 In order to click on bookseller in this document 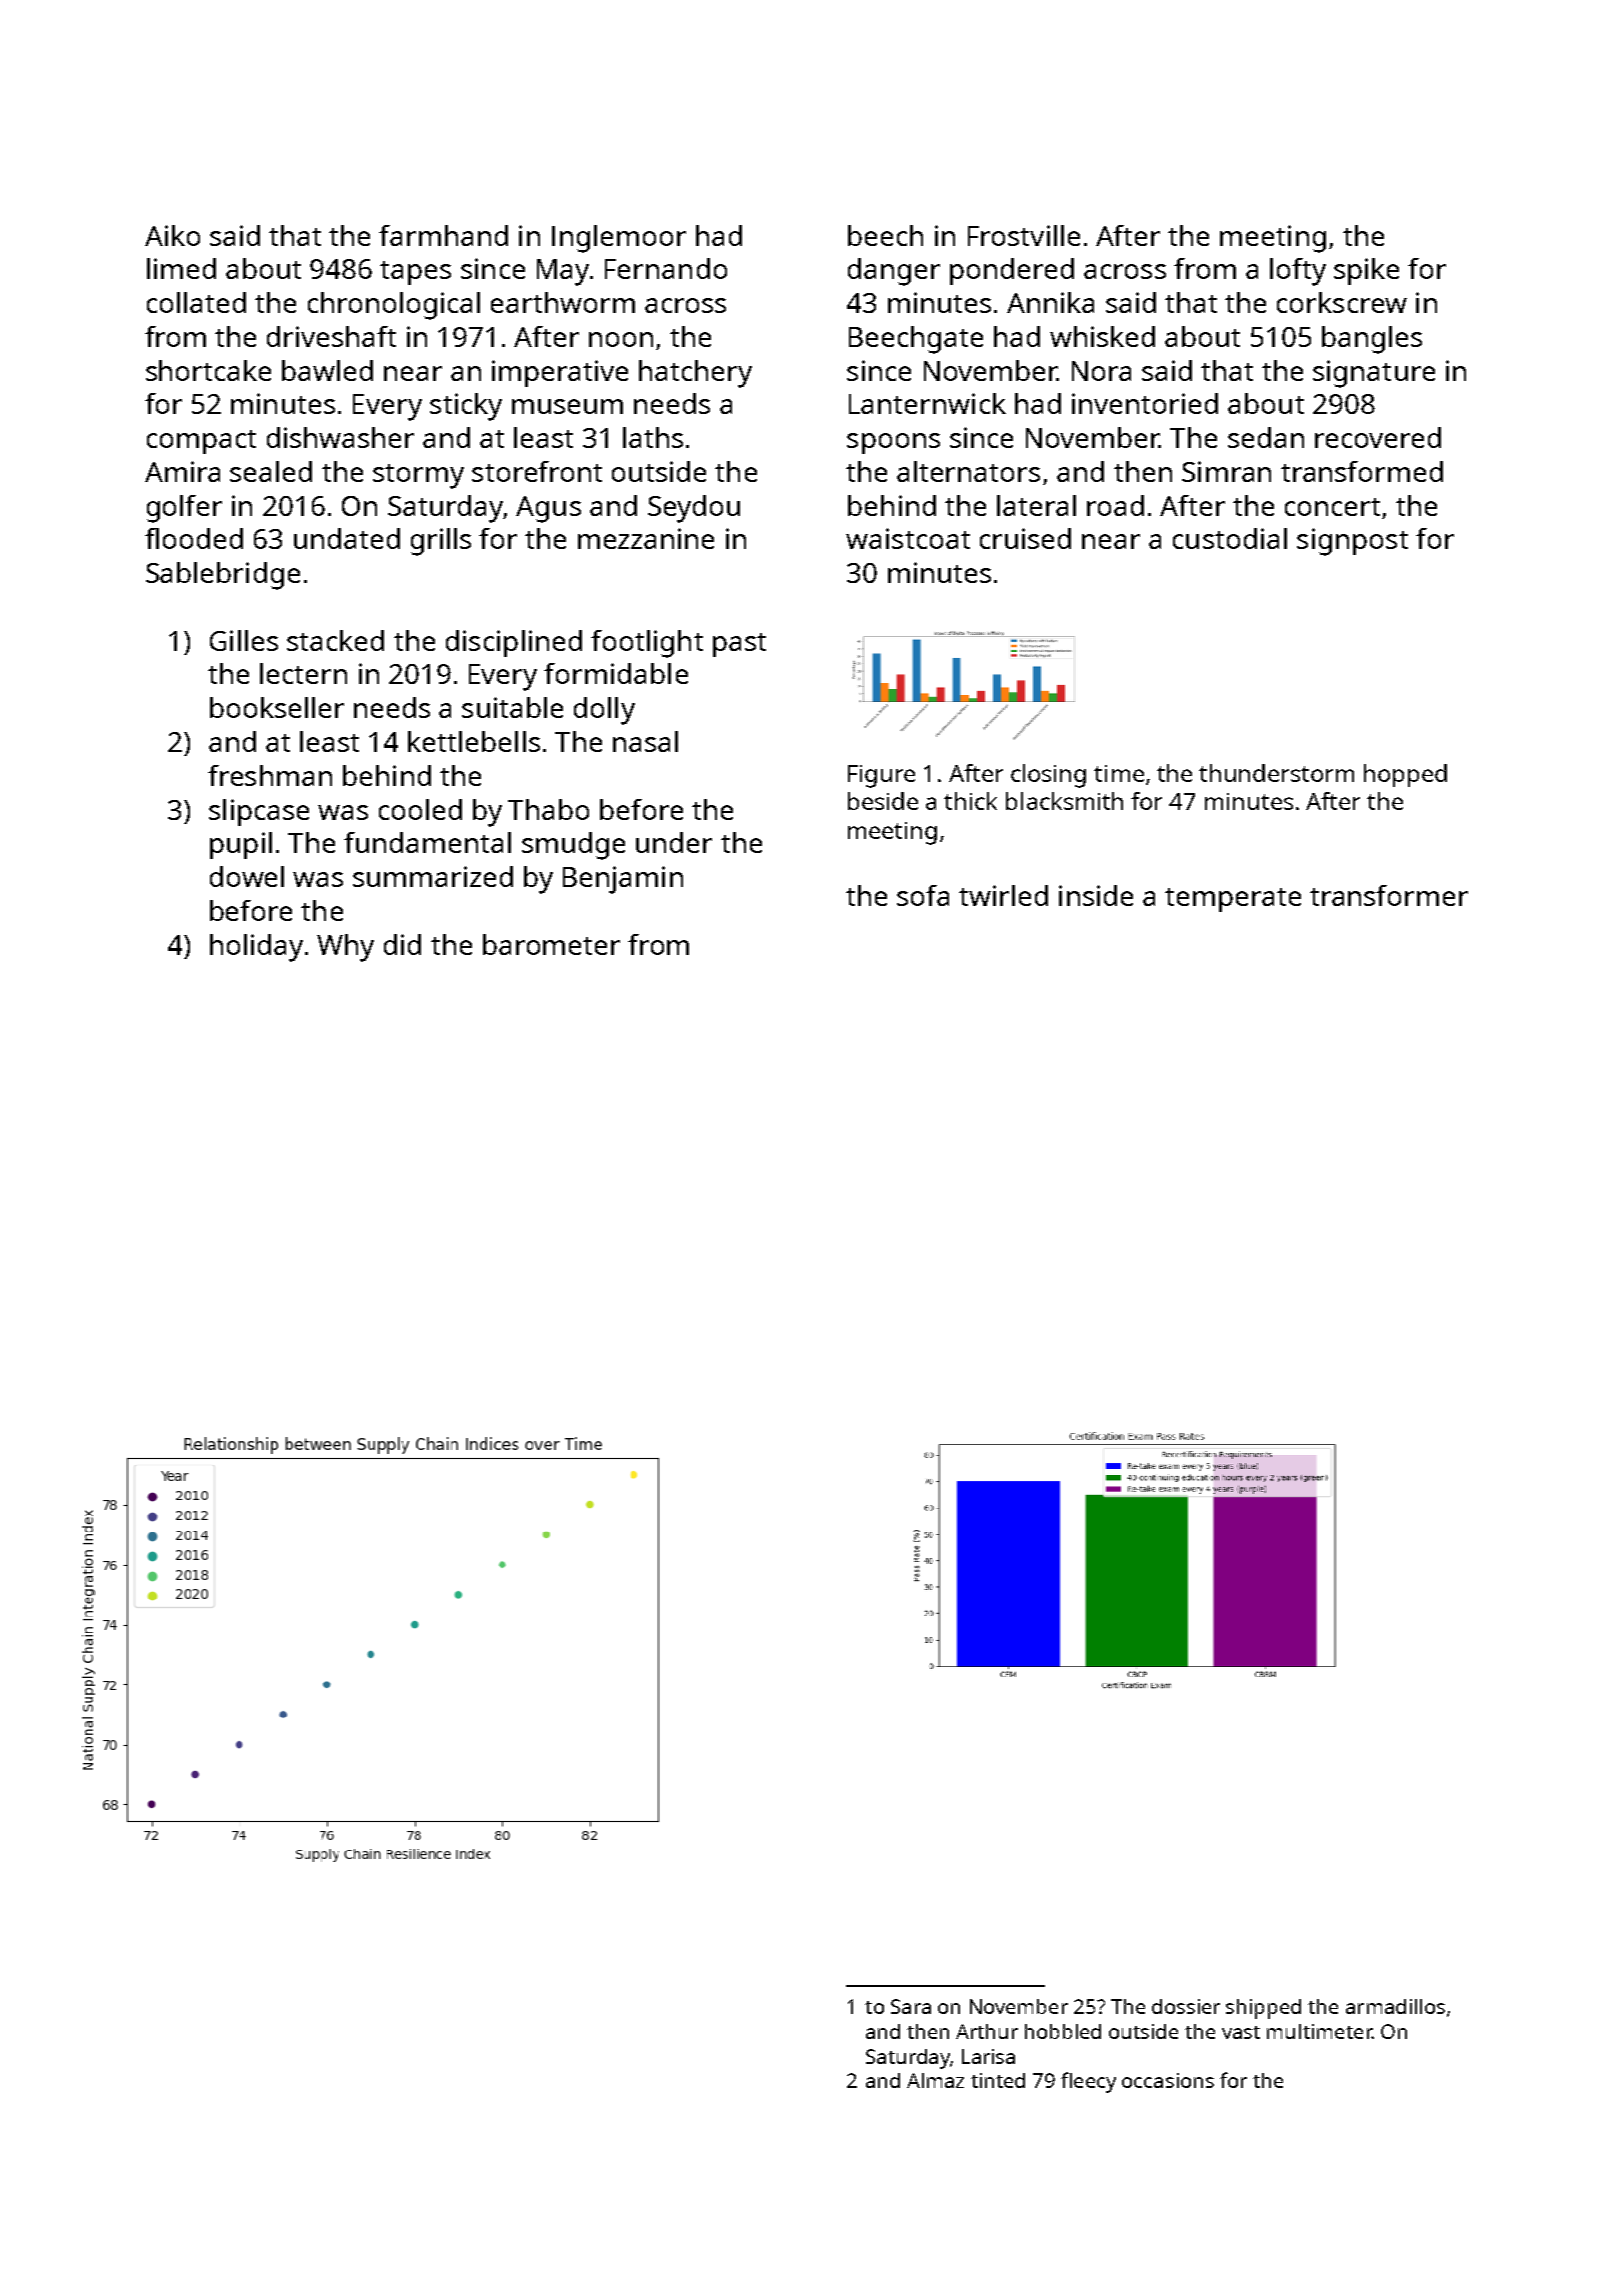, I will do `click(277, 707)`.
